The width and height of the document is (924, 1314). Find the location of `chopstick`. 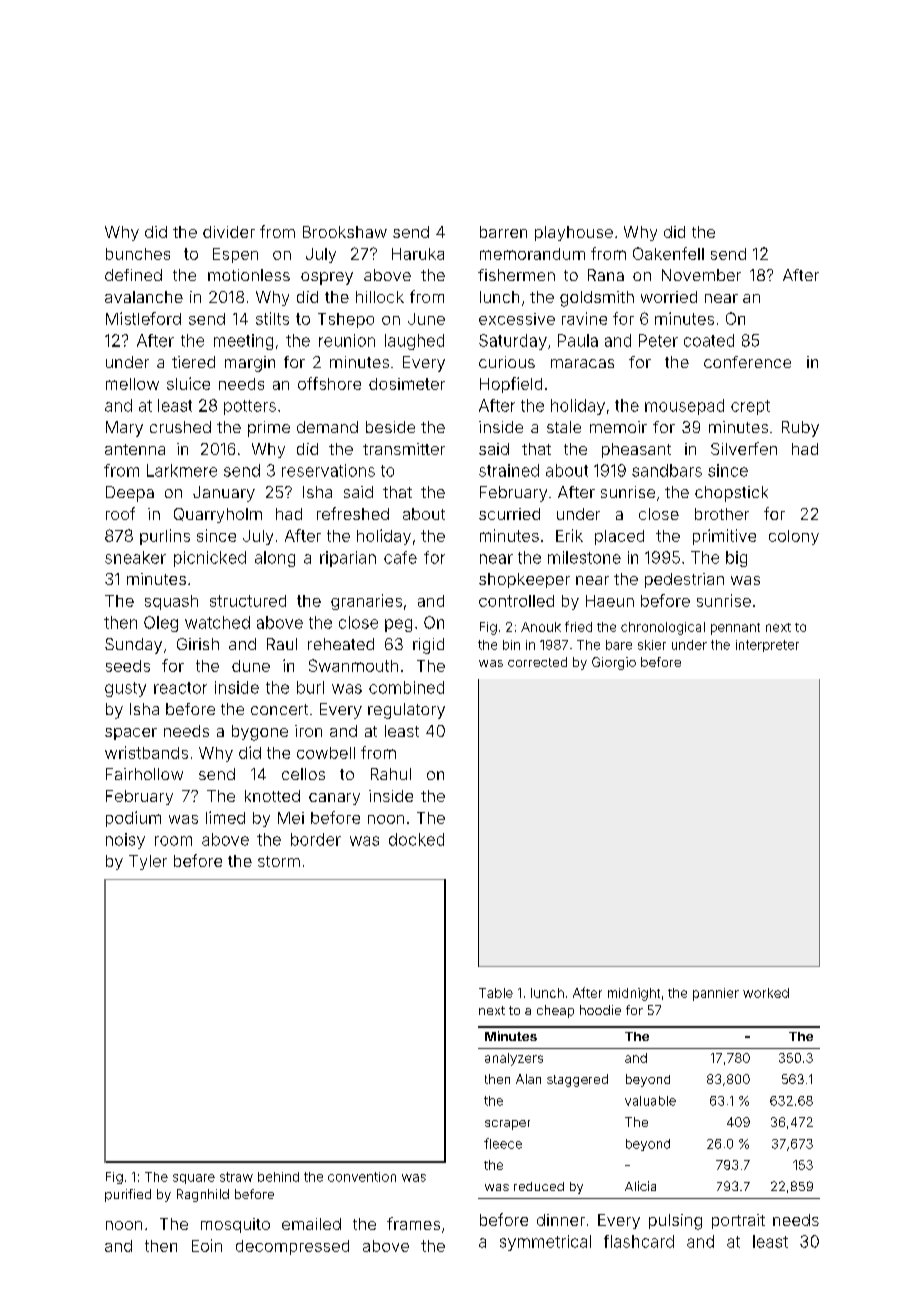

chopstick is located at coordinates (731, 494).
